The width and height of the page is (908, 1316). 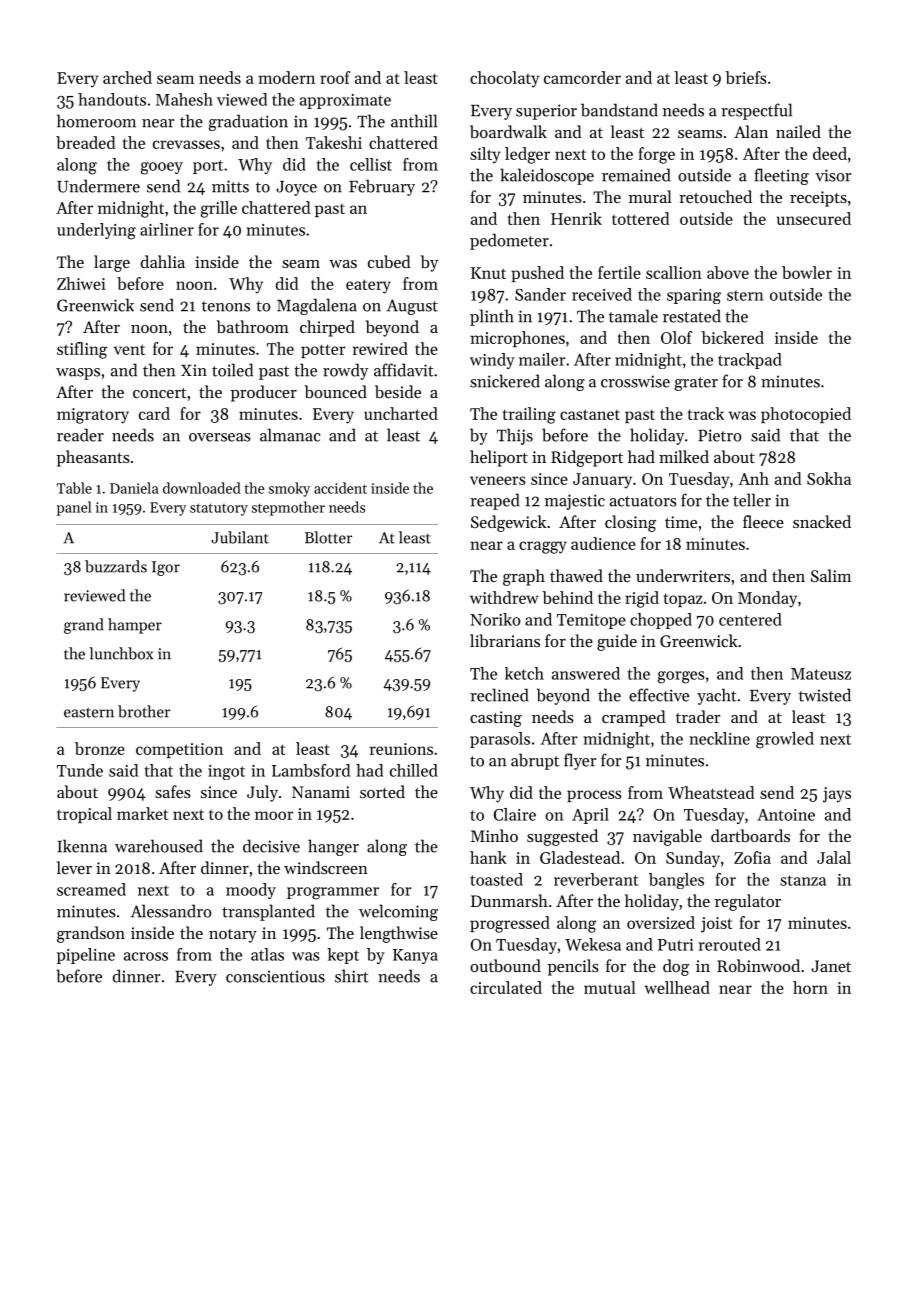 I want to click on bathroom, so click(x=253, y=326).
